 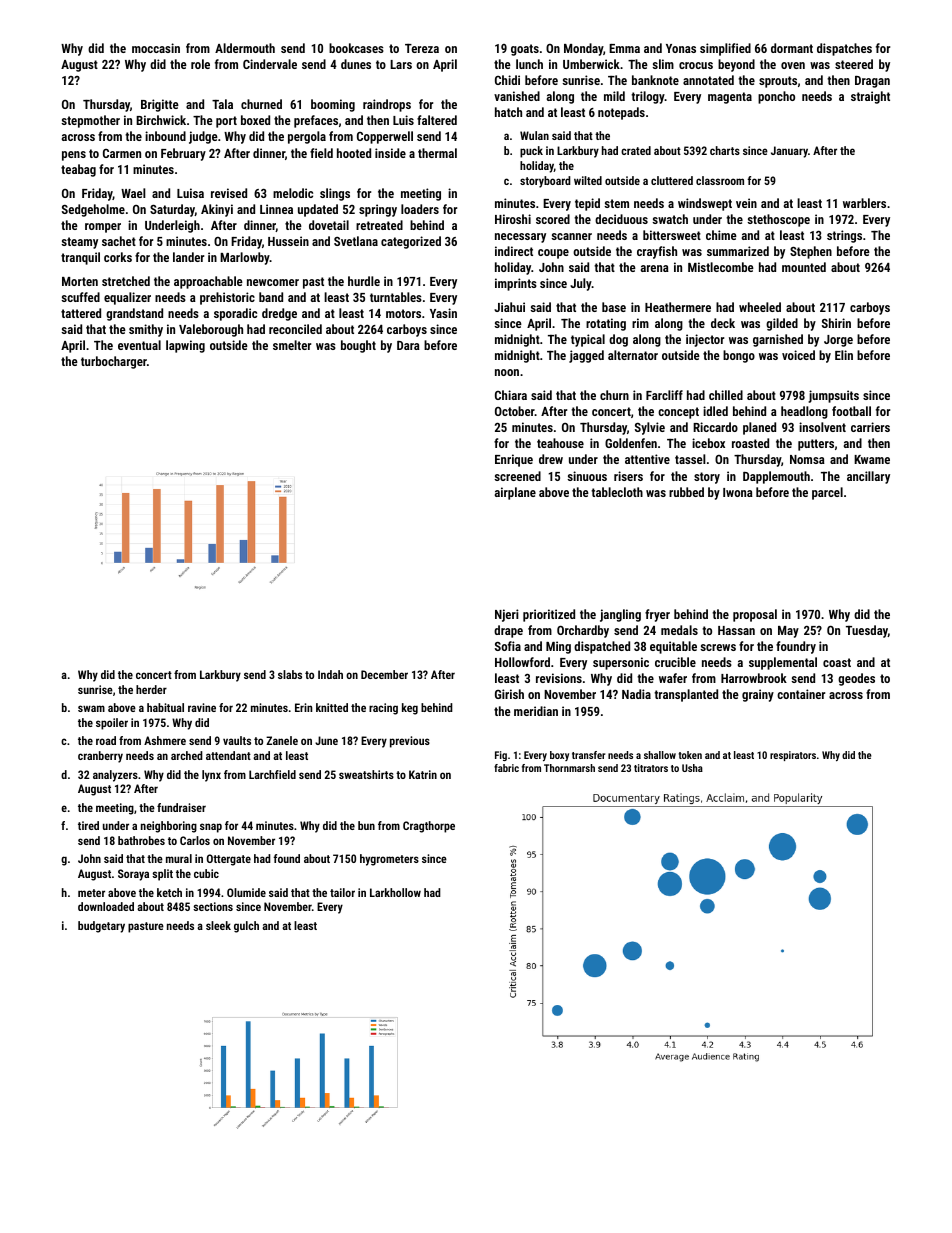 I want to click on tailor, so click(x=342, y=892).
